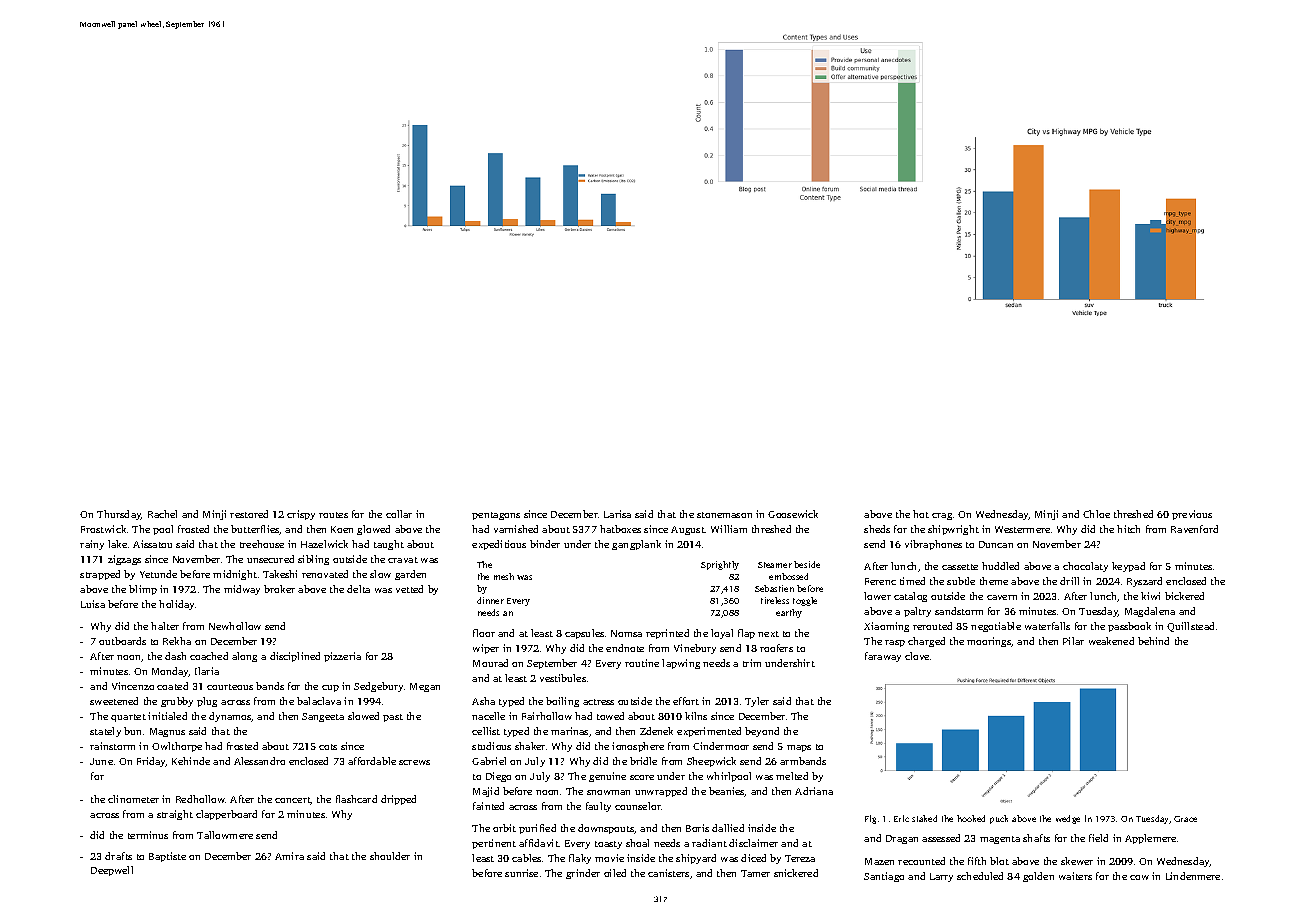 This screenshot has width=1308, height=924. Describe the element at coordinates (755, 873) in the screenshot. I see `Tamer` at that location.
